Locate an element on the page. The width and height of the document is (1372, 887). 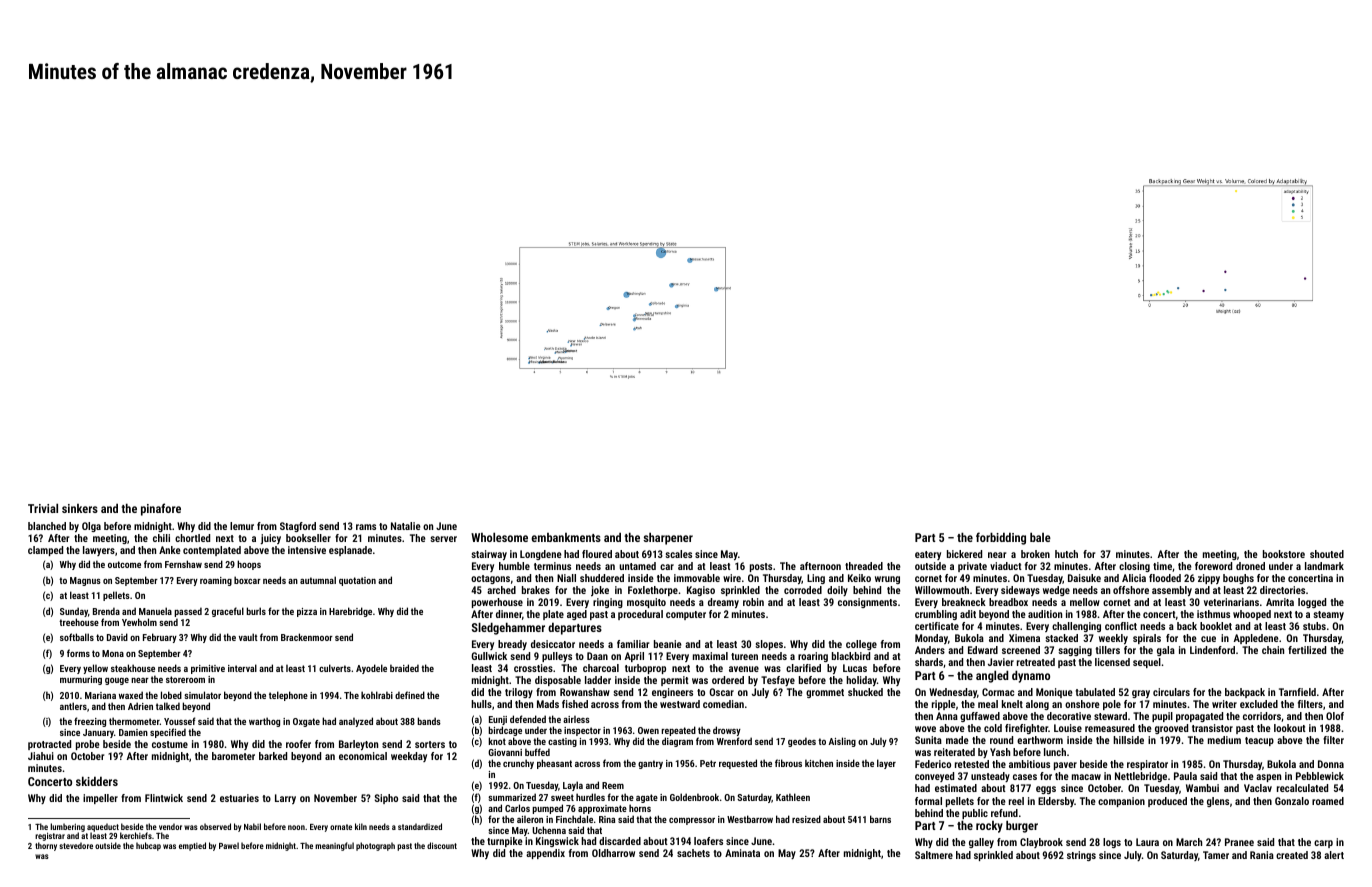
Sipho is located at coordinates (386, 799).
